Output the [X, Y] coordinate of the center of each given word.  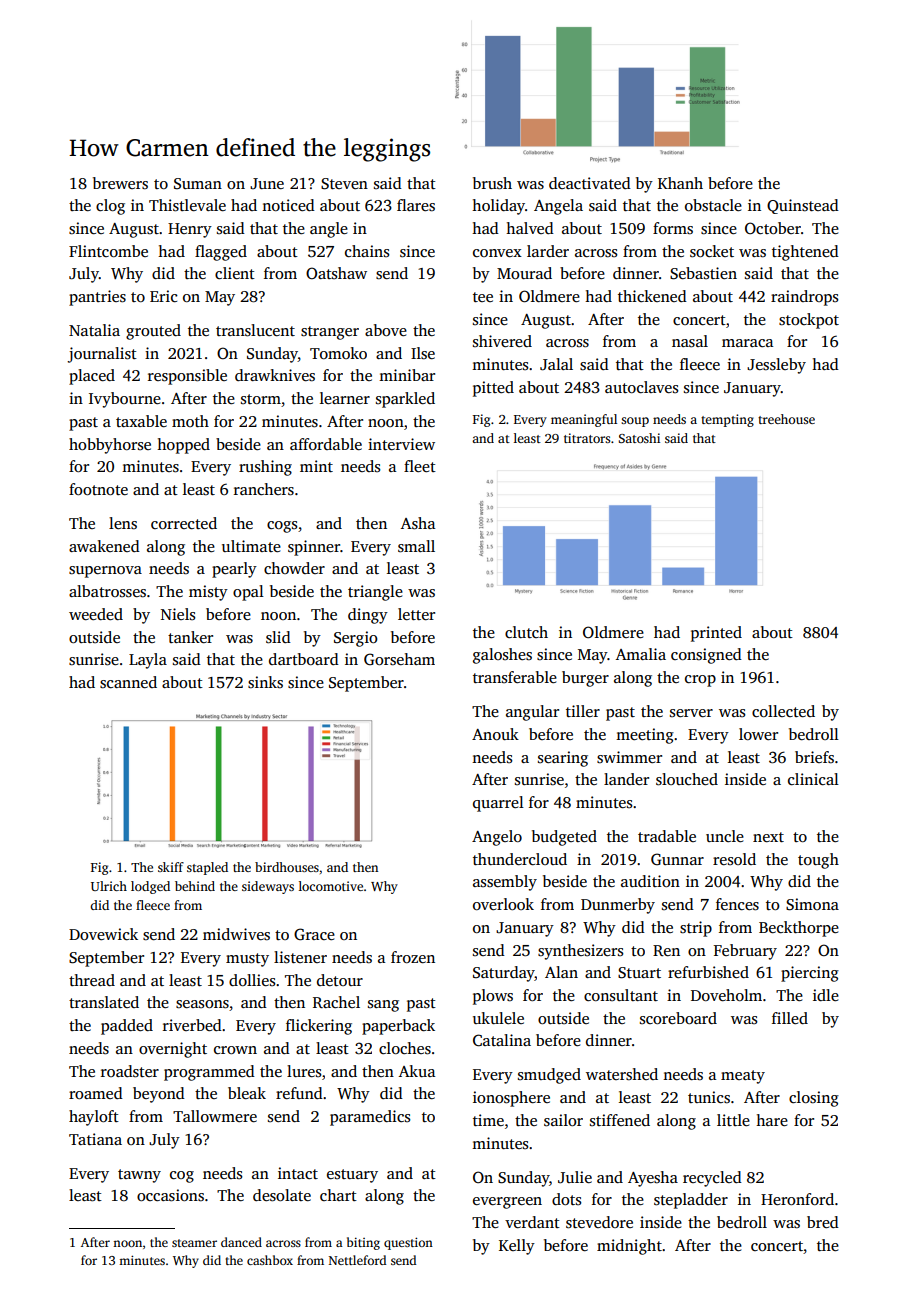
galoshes [502, 656]
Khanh [680, 183]
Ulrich [109, 886]
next [768, 837]
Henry [190, 230]
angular [532, 713]
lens [123, 523]
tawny [139, 1176]
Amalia [641, 654]
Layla [148, 661]
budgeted [564, 838]
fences [737, 904]
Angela [558, 207]
